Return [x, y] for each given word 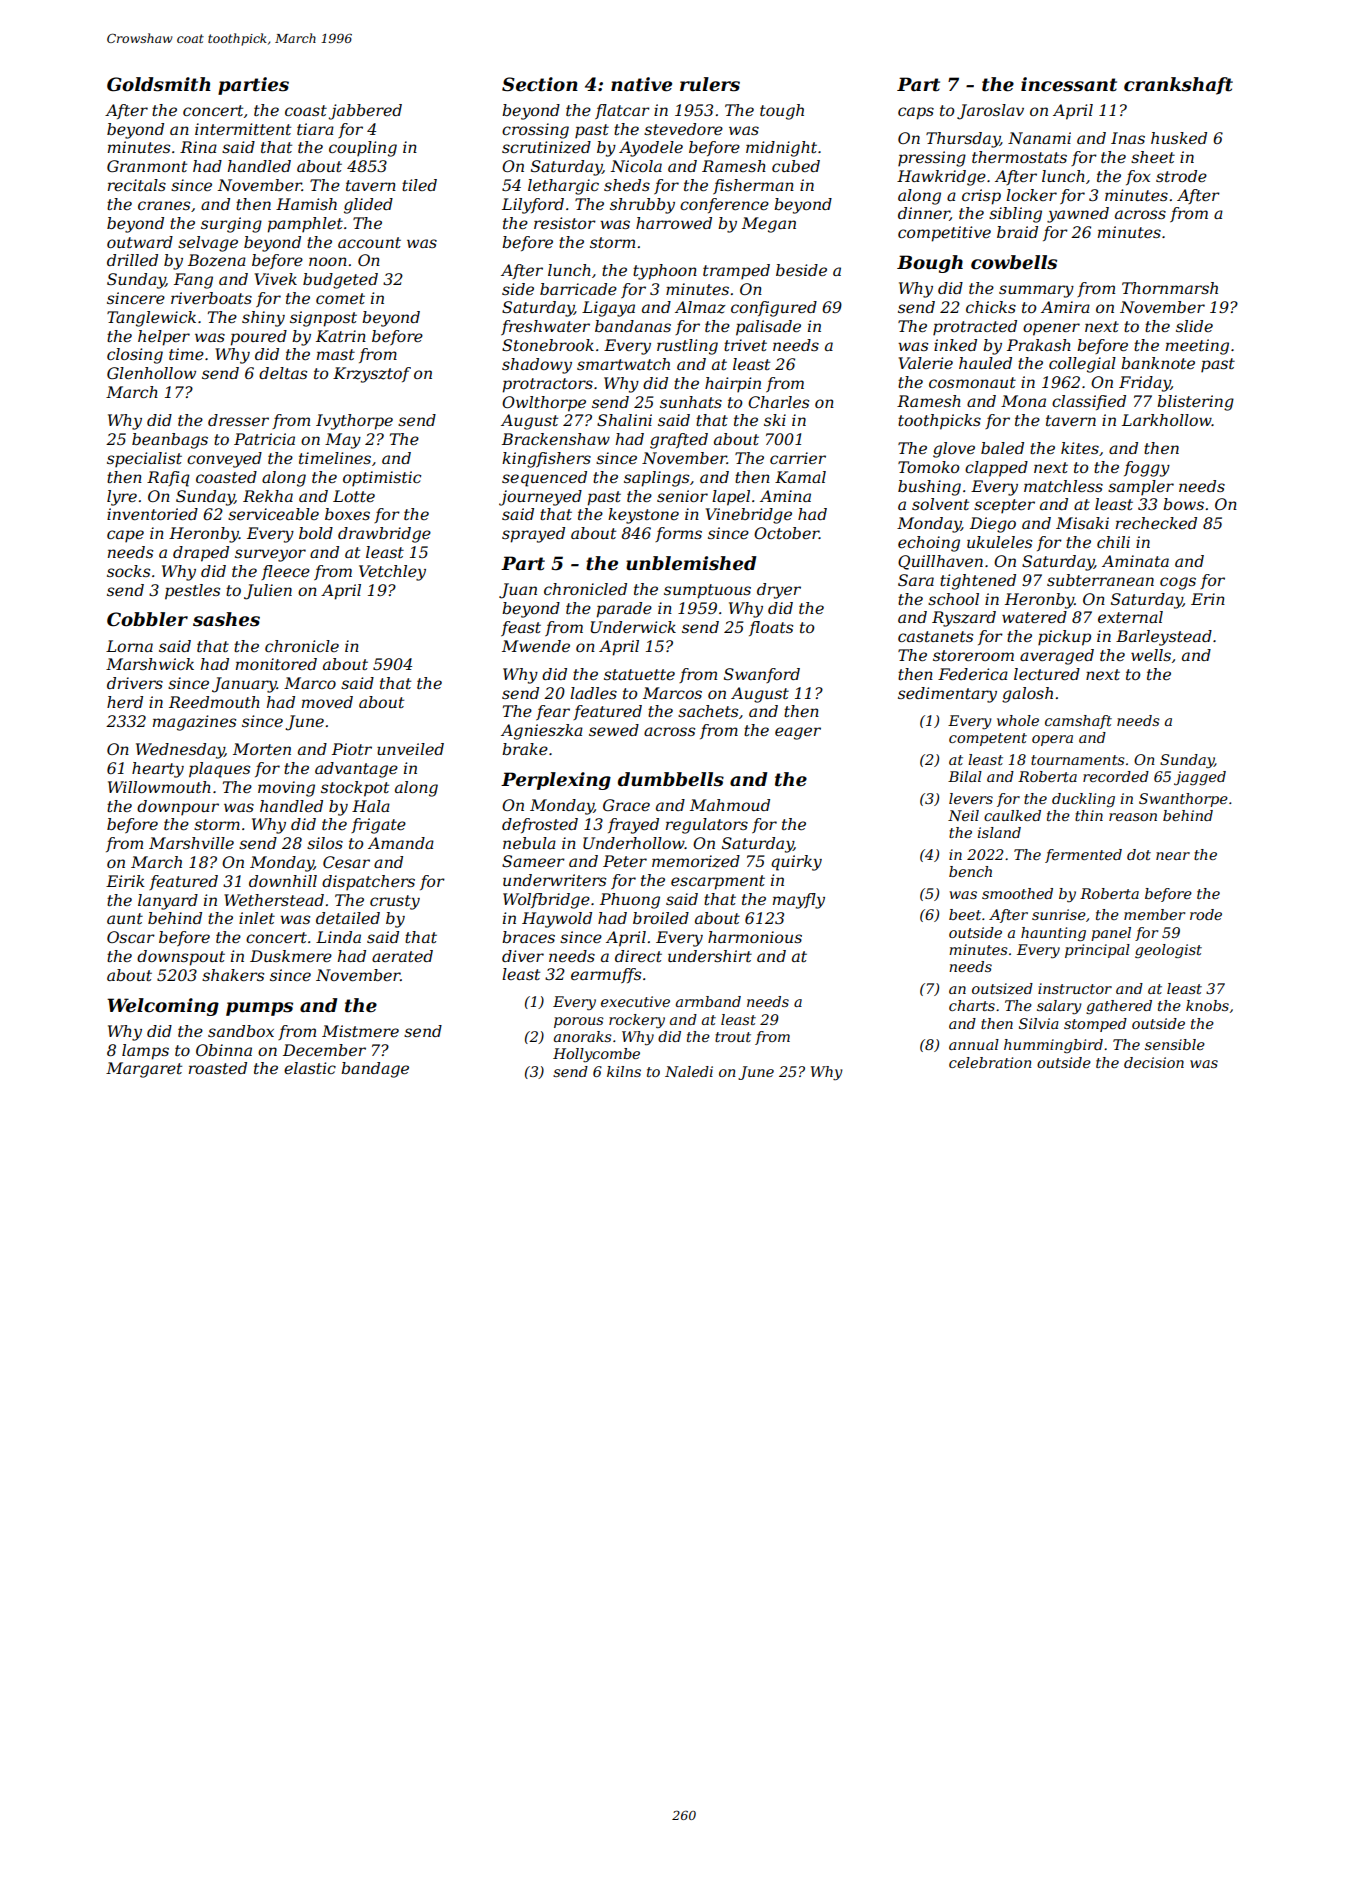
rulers [710, 84]
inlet [257, 918]
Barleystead [1164, 638]
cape [125, 536]
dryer [779, 591]
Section [540, 84]
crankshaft [1178, 86]
